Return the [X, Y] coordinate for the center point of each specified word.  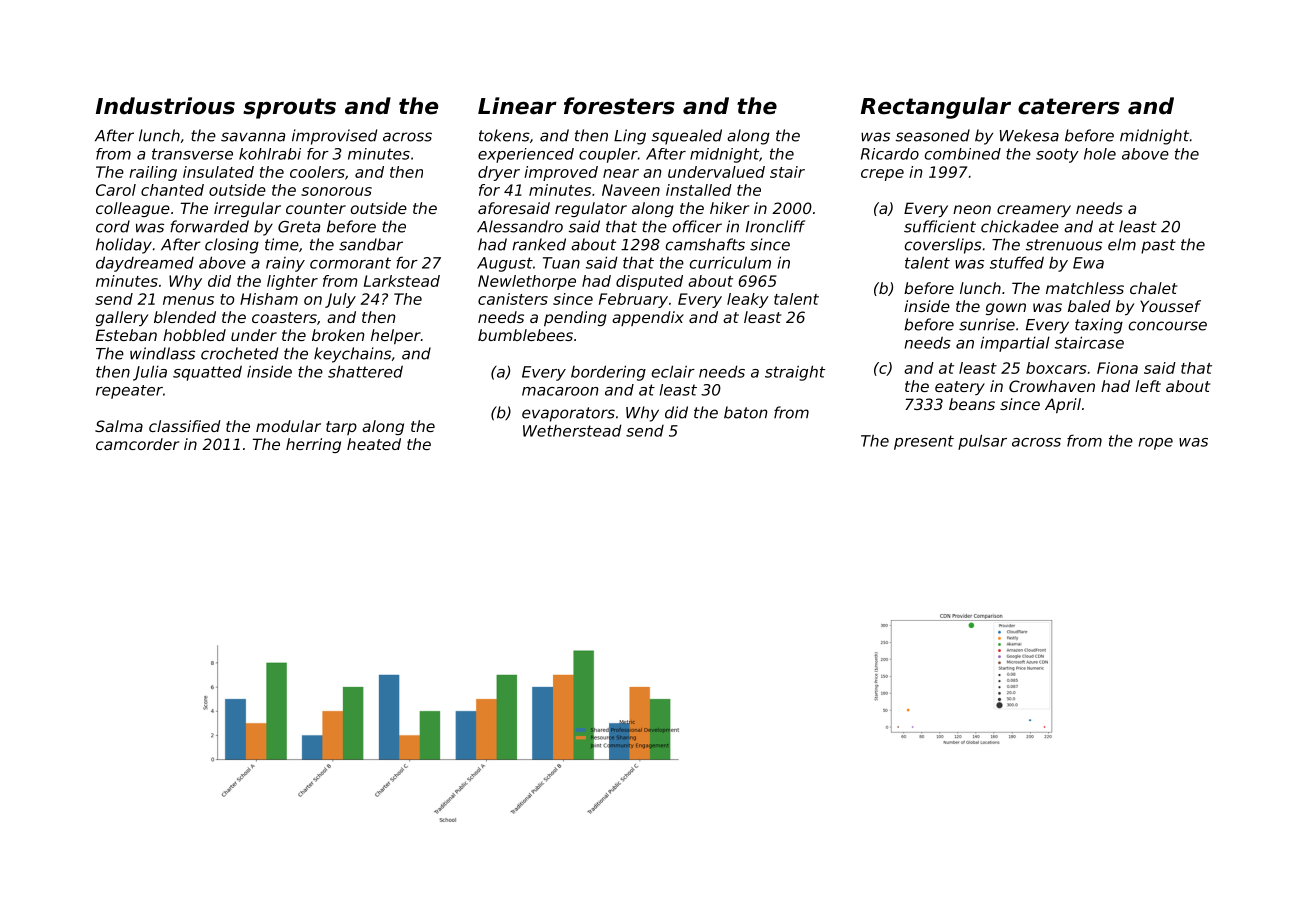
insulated [218, 172]
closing [232, 246]
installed [699, 190]
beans [972, 404]
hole [1100, 154]
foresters [619, 106]
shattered [365, 371]
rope [1155, 444]
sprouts [289, 108]
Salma [119, 426]
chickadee [1020, 226]
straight [795, 373]
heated [374, 444]
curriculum [730, 262]
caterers [1069, 106]
